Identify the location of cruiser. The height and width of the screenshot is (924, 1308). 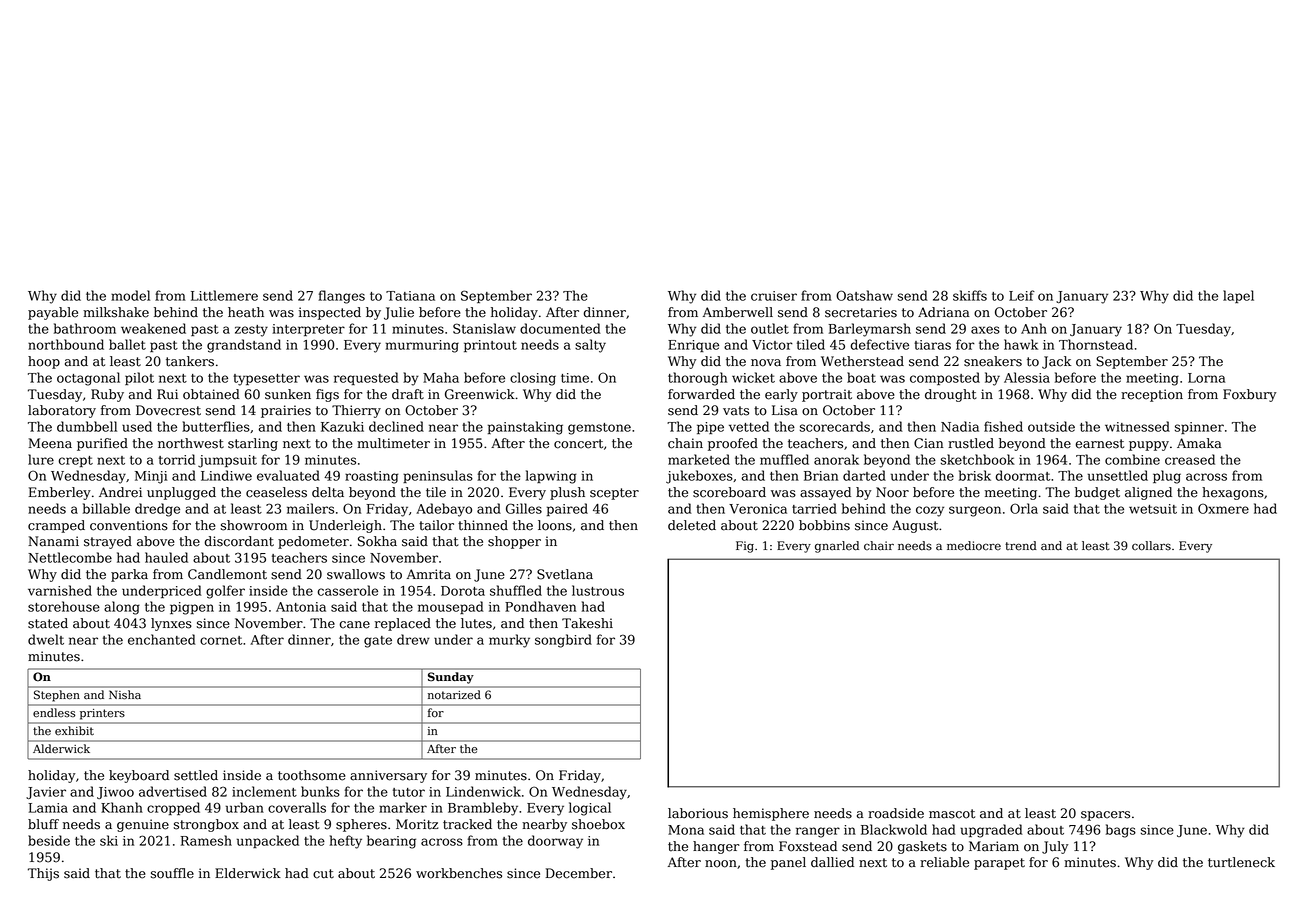
(774, 296).
